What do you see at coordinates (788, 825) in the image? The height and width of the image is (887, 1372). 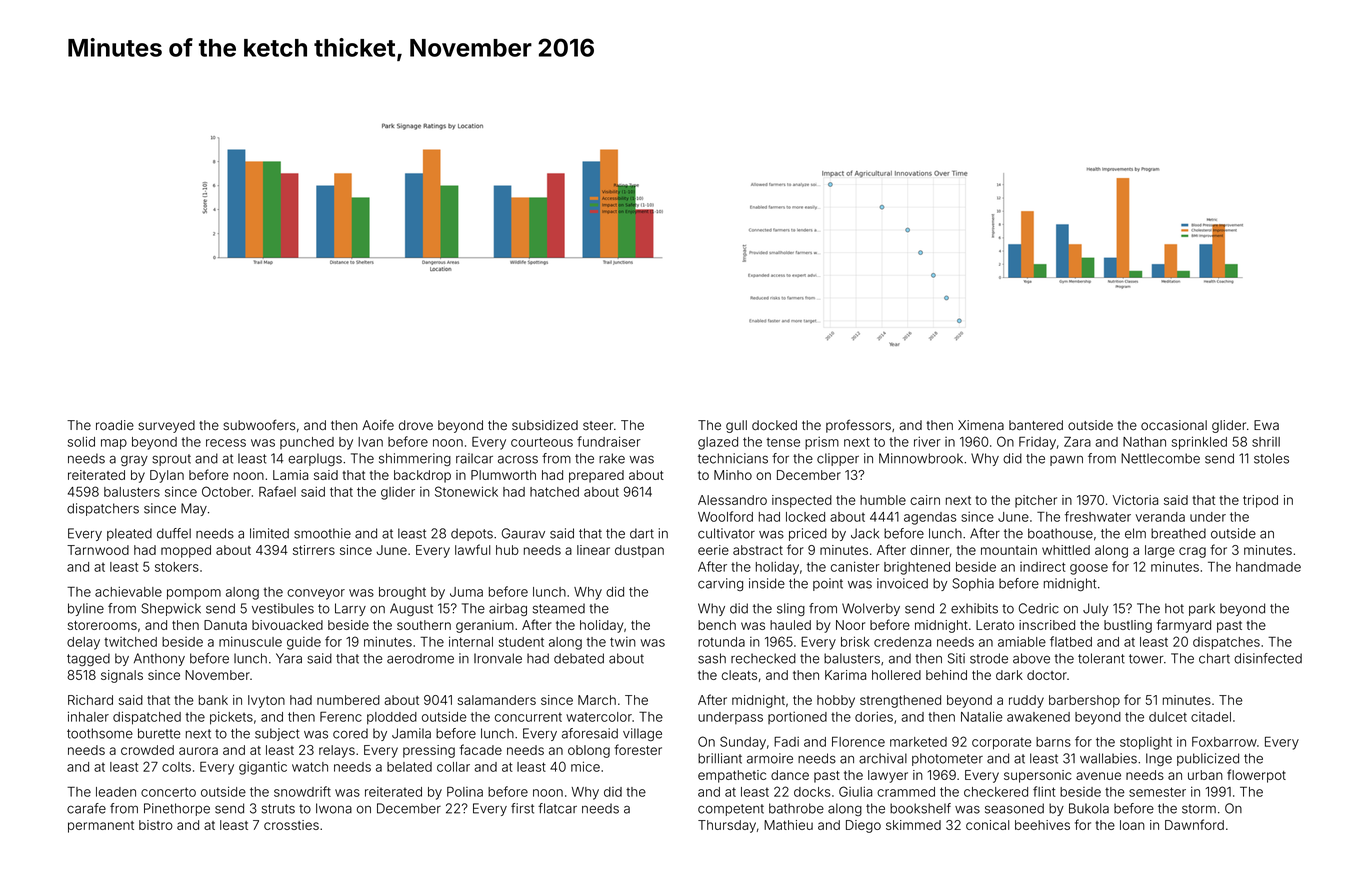 I see `Mathieu` at bounding box center [788, 825].
